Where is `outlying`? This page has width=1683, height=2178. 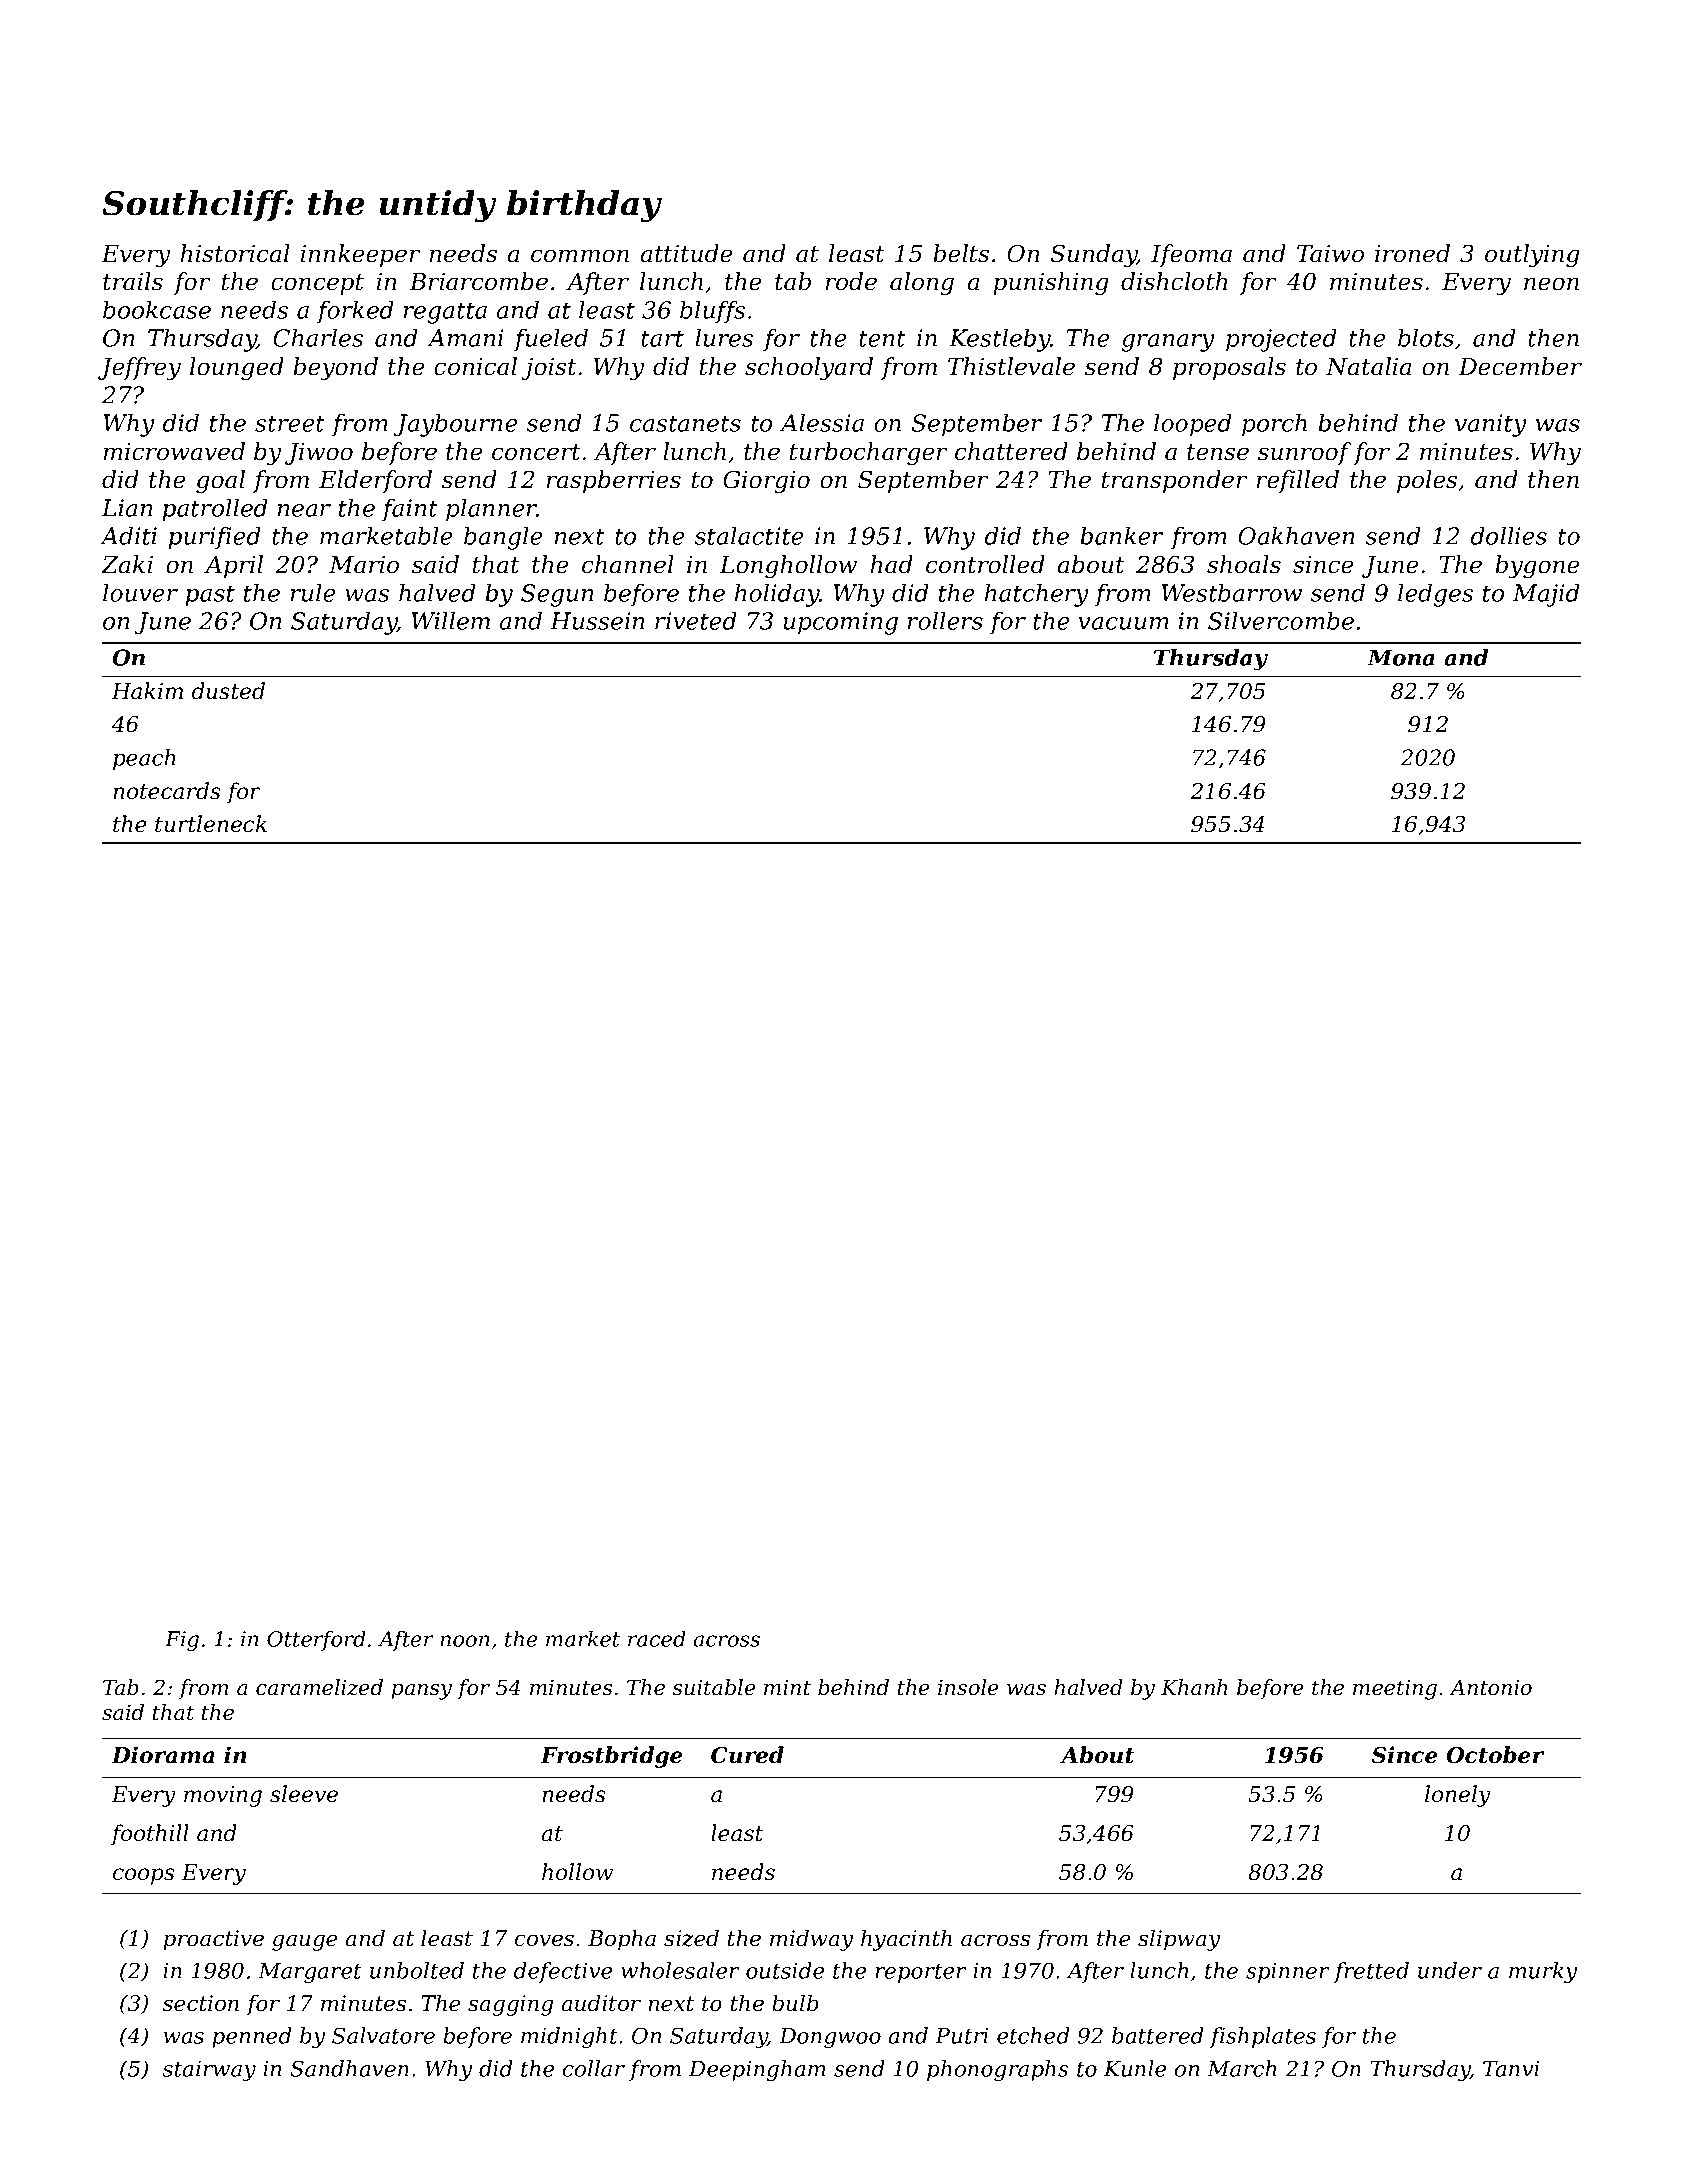 outlying is located at coordinates (1532, 255).
